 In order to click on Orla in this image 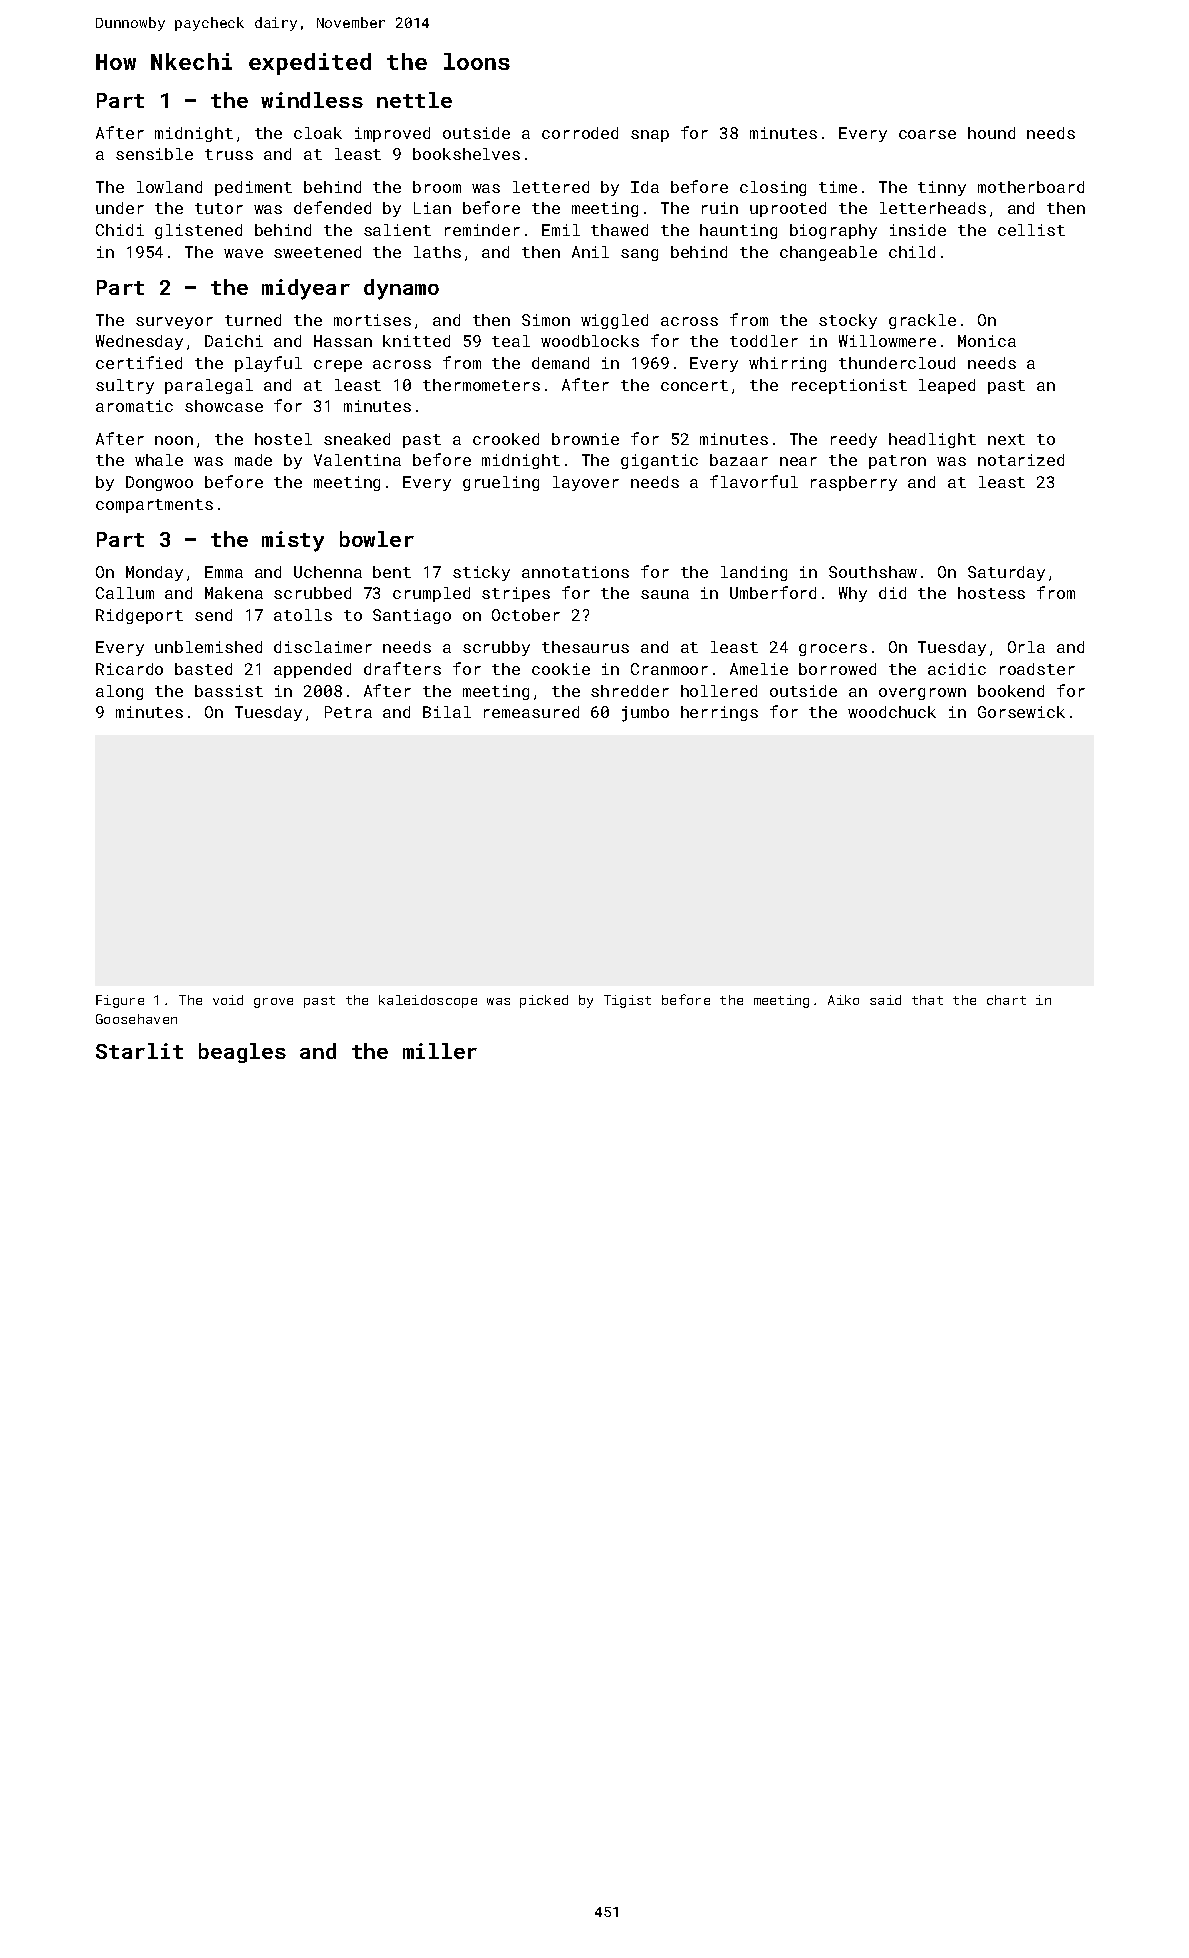, I will do `click(1026, 647)`.
